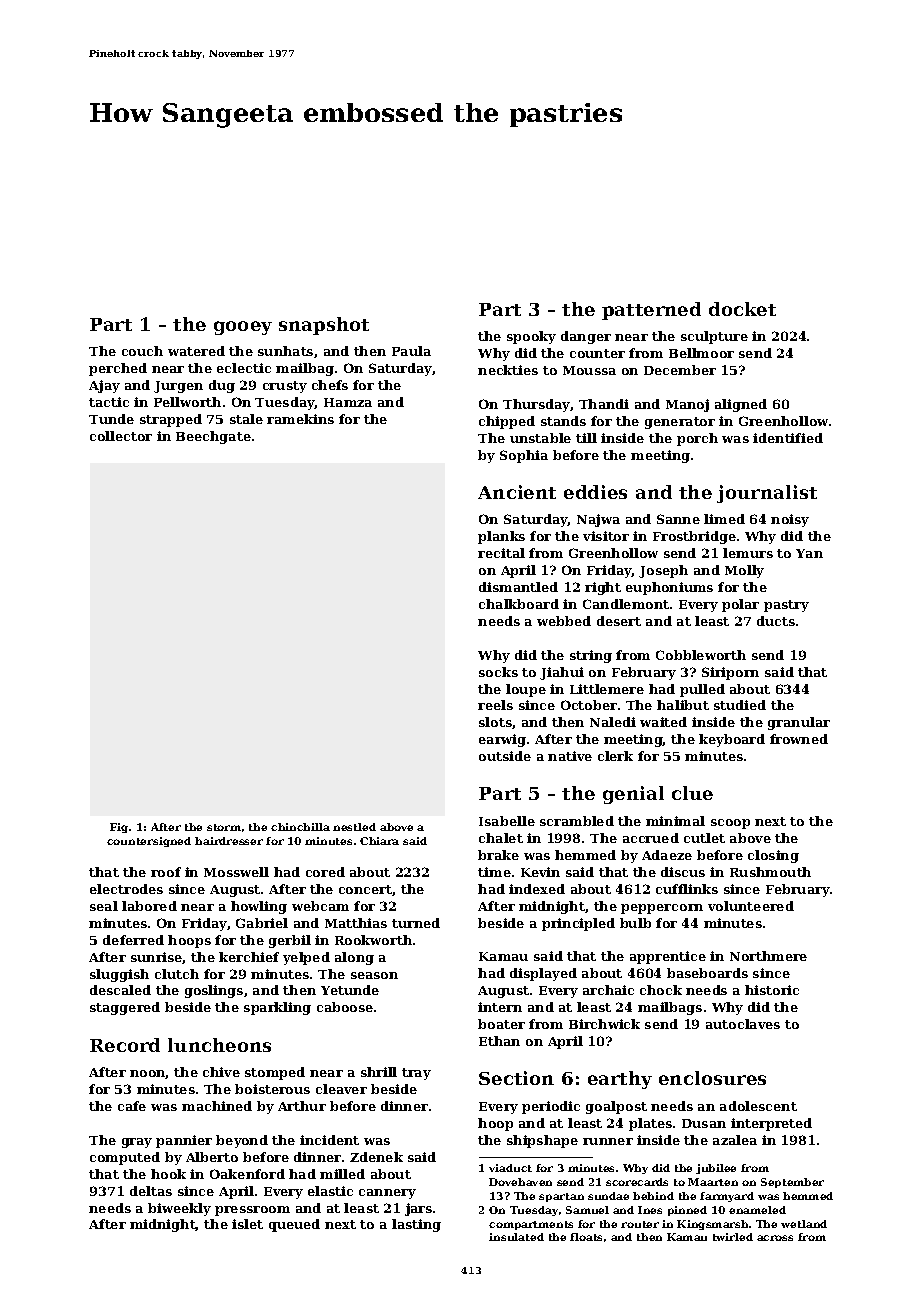  What do you see at coordinates (683, 705) in the page?
I see `halibut` at bounding box center [683, 705].
